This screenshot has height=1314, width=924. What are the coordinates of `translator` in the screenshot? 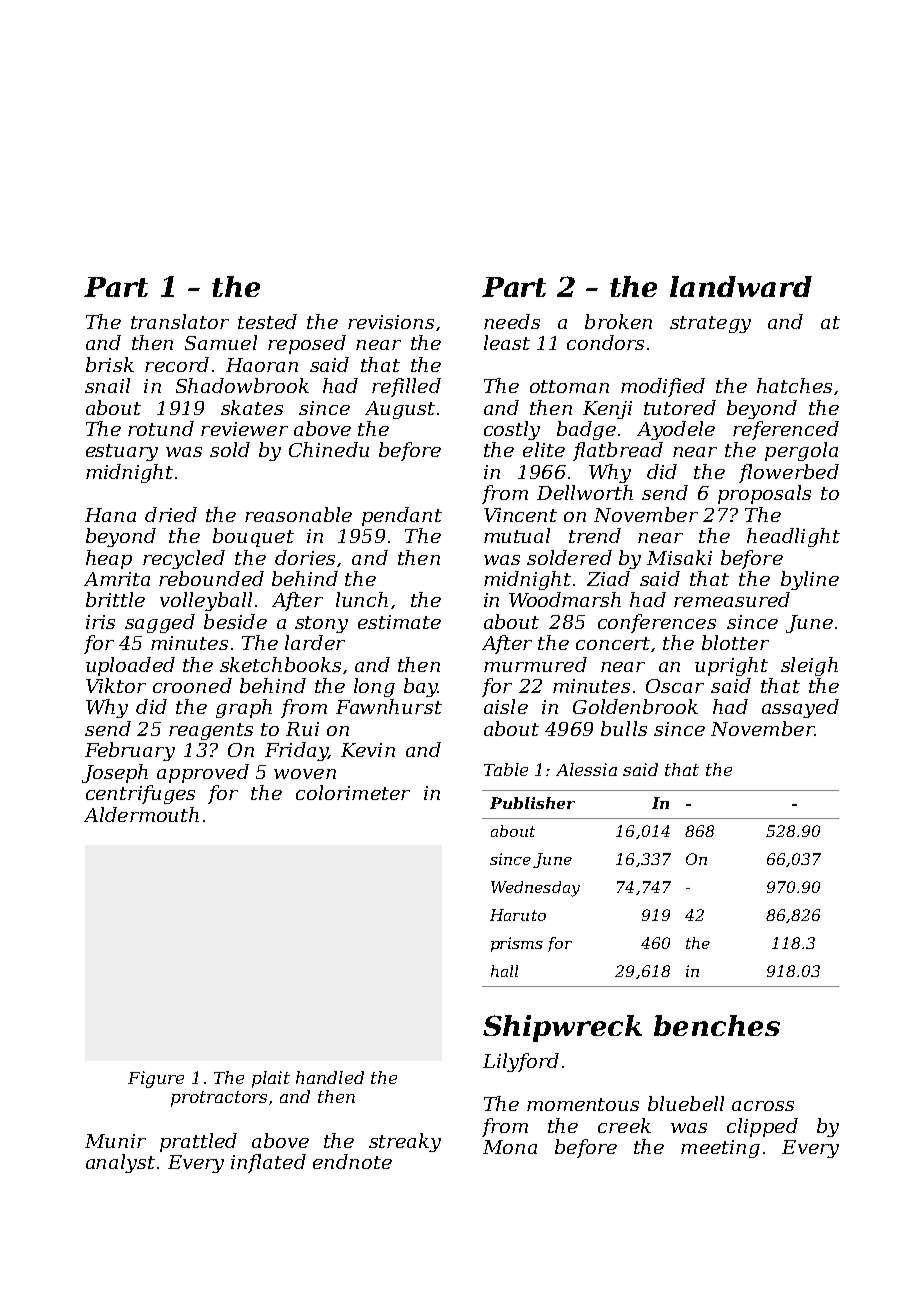 It's located at (180, 321).
